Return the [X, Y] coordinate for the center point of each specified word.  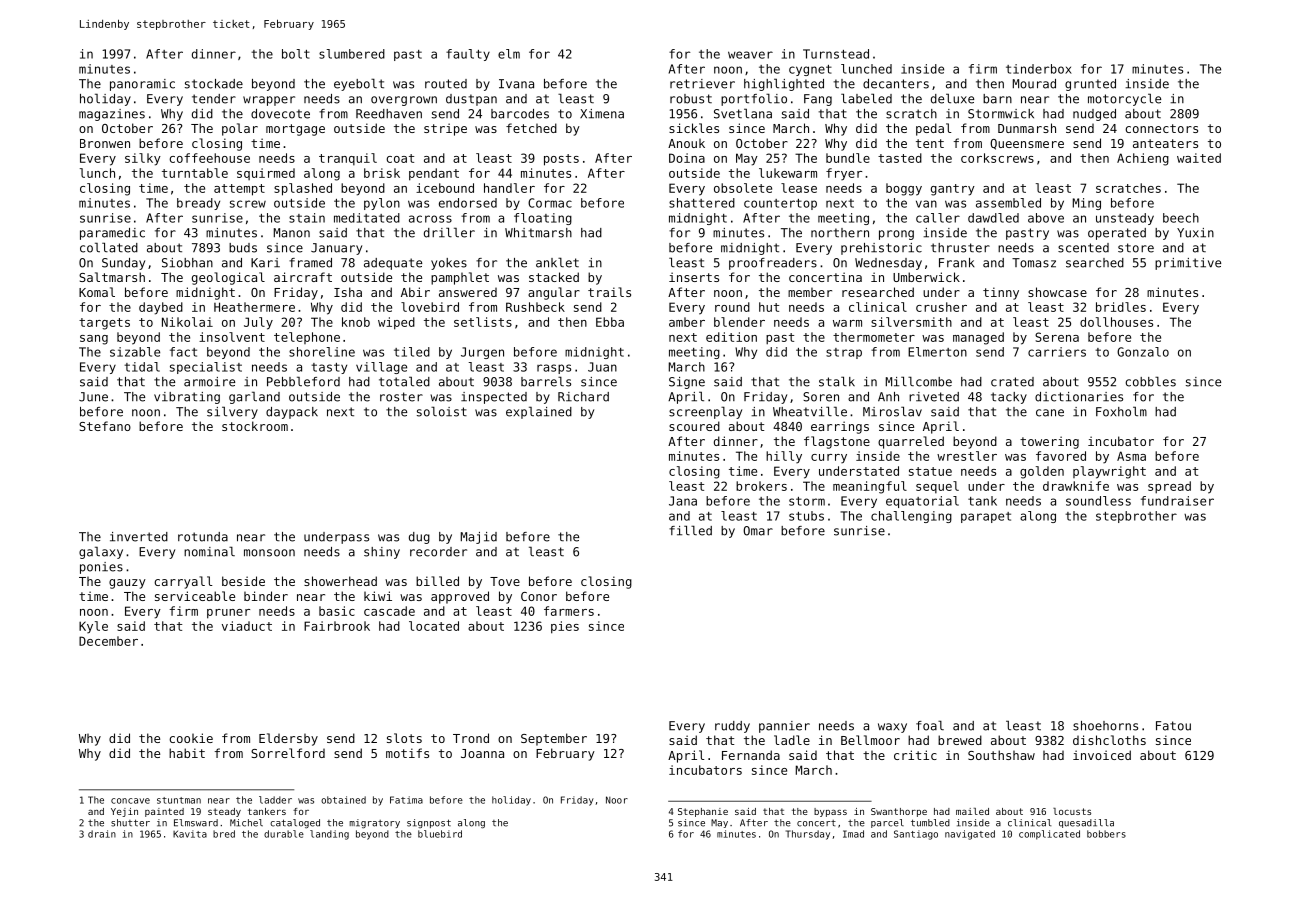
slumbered [352, 54]
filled [690, 530]
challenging [911, 517]
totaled [404, 381]
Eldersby [288, 739]
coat [400, 158]
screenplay [705, 412]
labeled [866, 98]
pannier [784, 727]
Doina [687, 158]
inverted [139, 537]
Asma [1131, 456]
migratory [374, 823]
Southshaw [1001, 755]
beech [1181, 218]
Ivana [516, 84]
